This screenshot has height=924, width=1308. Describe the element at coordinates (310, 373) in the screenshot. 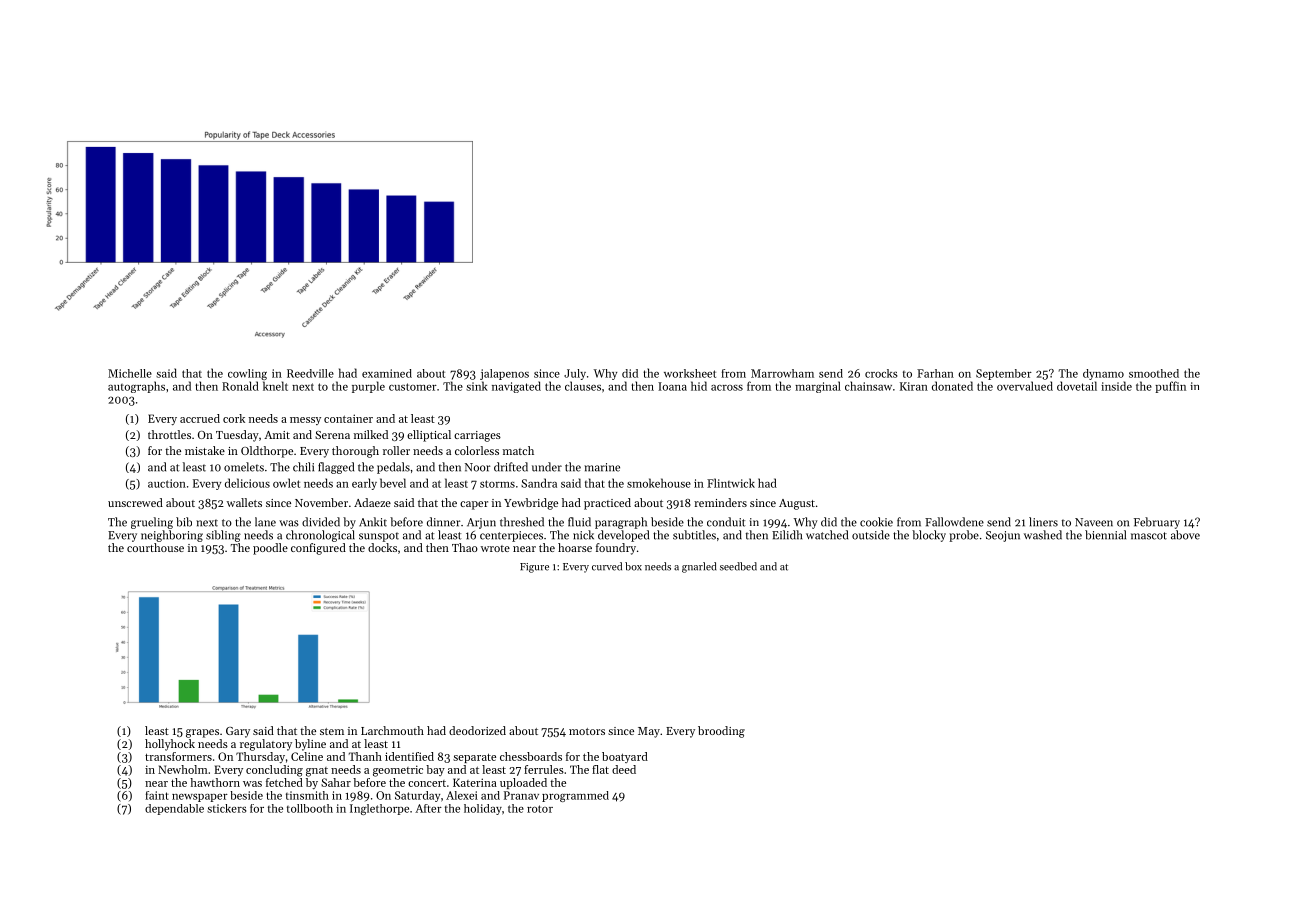

I see `Reedville` at that location.
